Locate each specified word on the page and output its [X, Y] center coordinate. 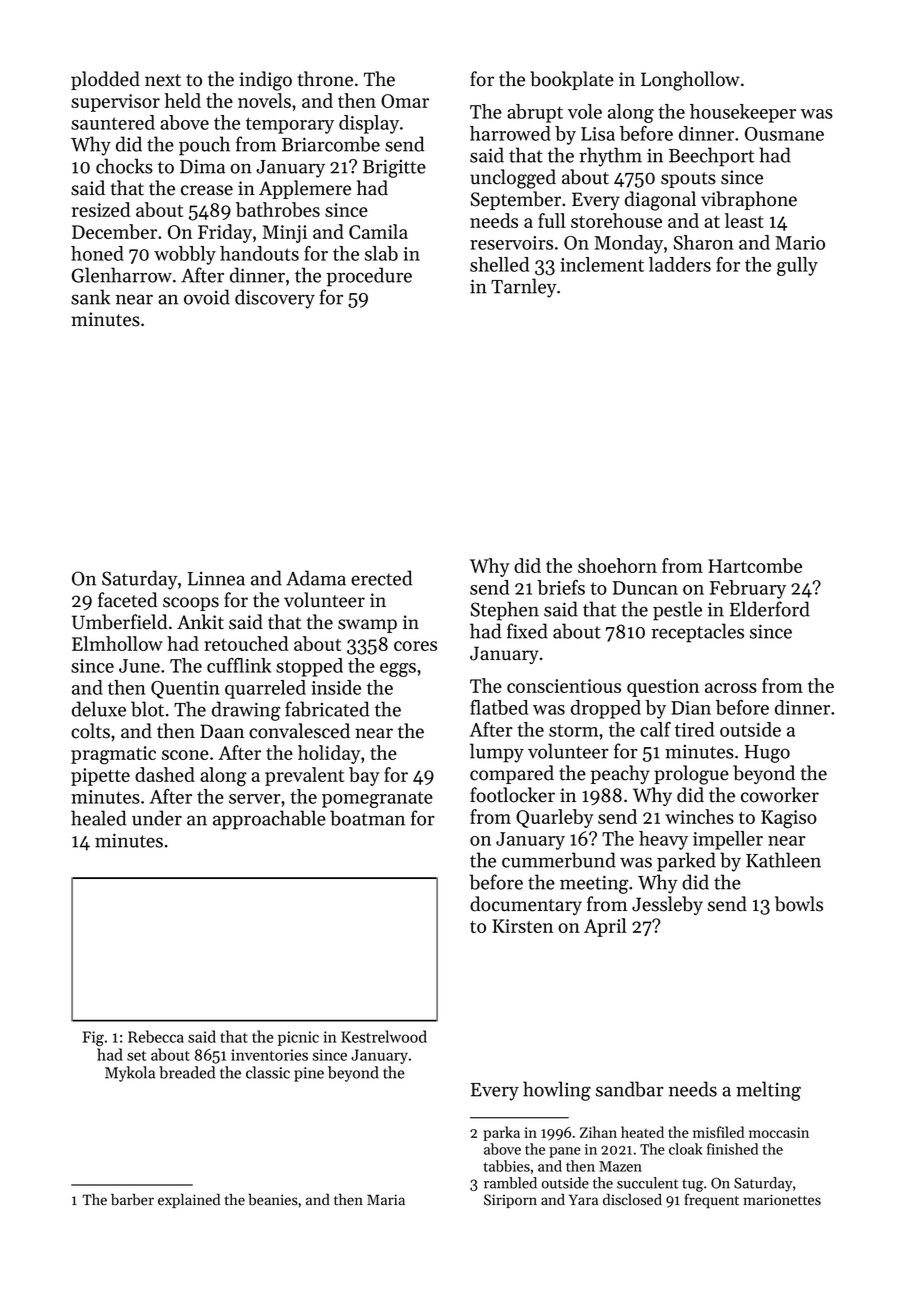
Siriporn [510, 1201]
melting [768, 1091]
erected [381, 578]
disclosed [632, 1199]
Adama [316, 578]
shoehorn [617, 565]
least [744, 220]
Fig [93, 1039]
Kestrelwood [384, 1036]
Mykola [130, 1074]
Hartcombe [755, 565]
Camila [378, 231]
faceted [127, 600]
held [183, 100]
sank [90, 297]
